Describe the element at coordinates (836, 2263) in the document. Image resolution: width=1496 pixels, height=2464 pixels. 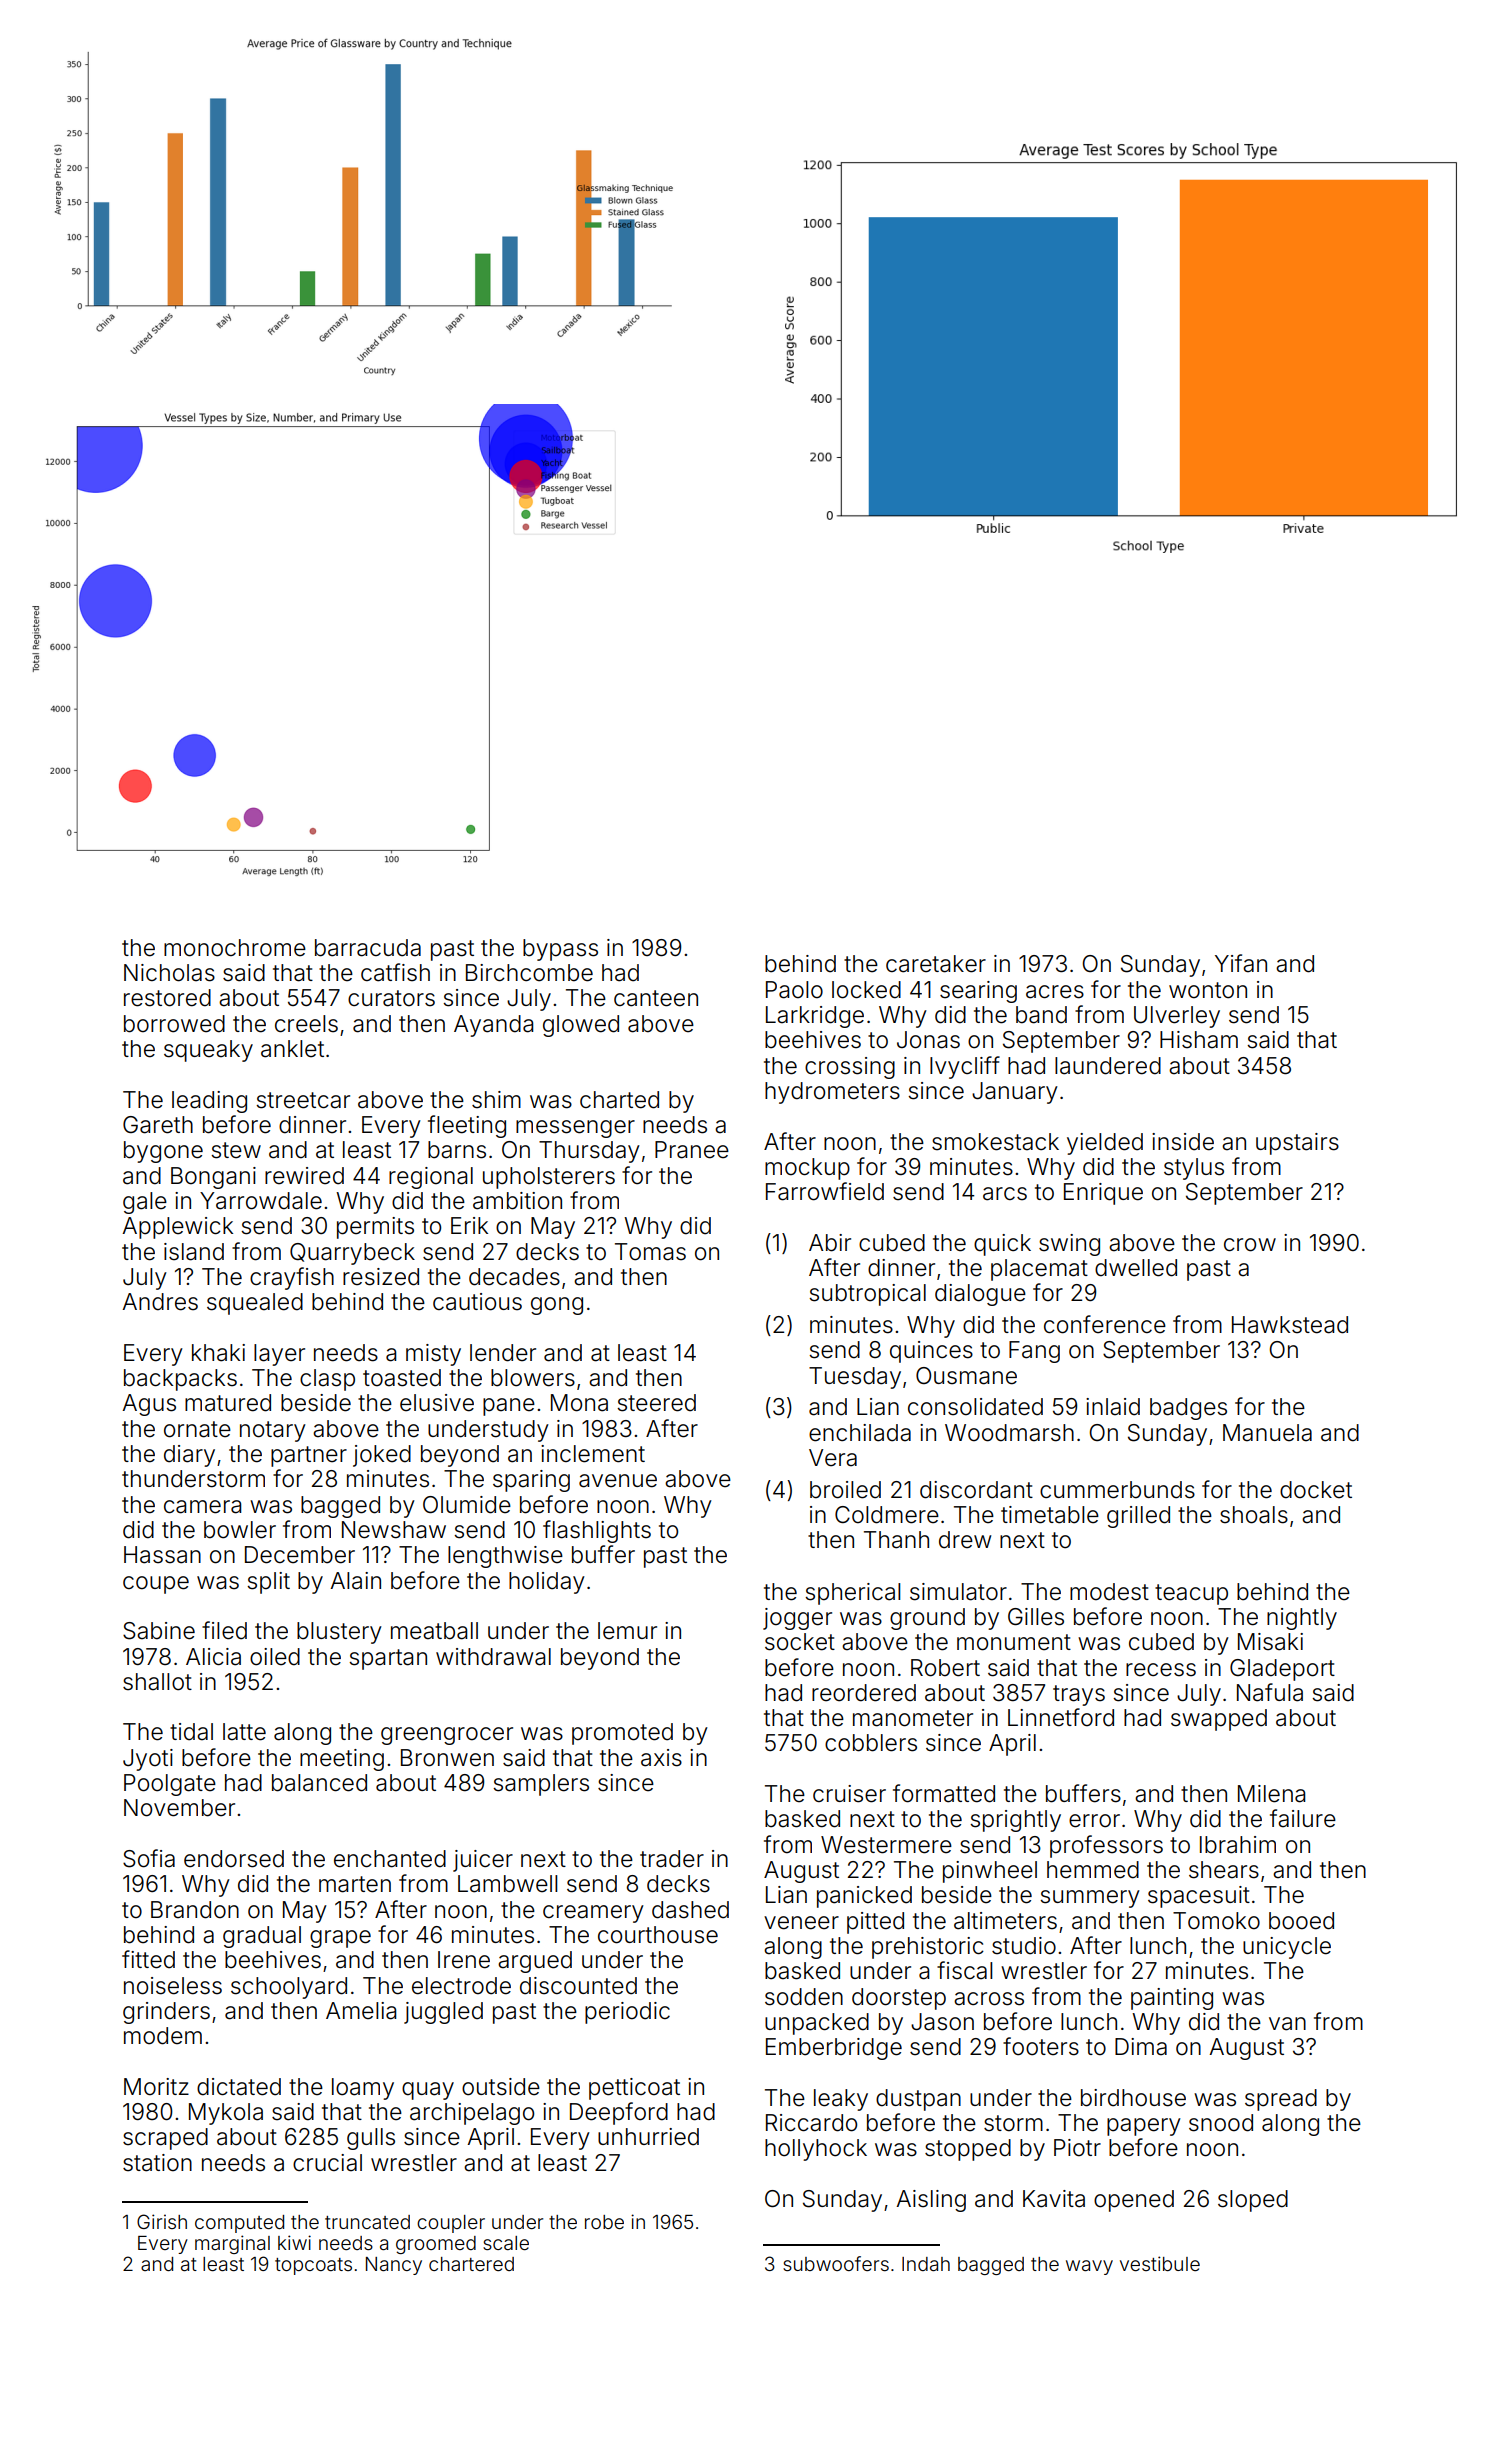
I see `subwoofers` at that location.
